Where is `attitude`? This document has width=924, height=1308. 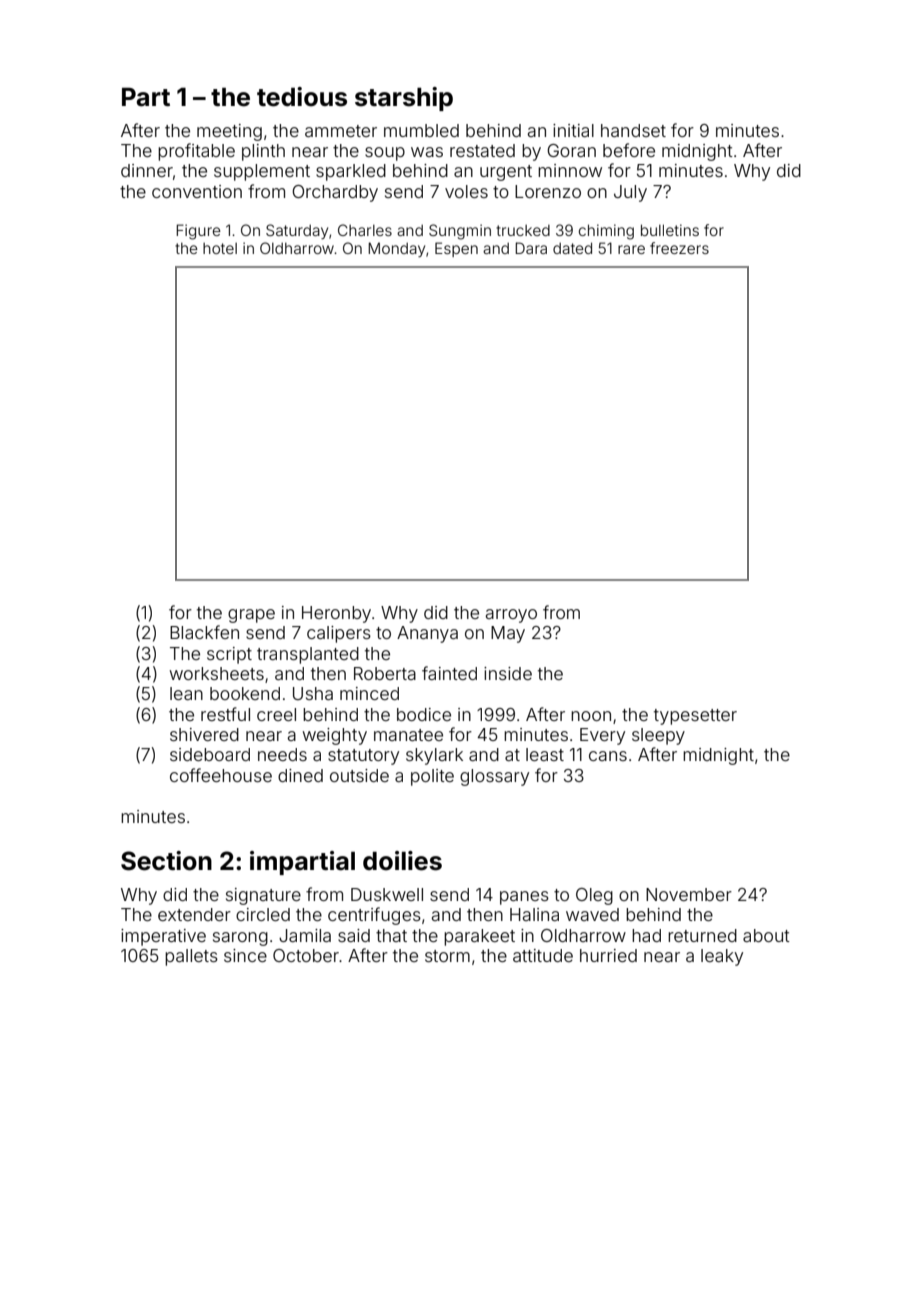
attitude is located at coordinates (543, 955).
